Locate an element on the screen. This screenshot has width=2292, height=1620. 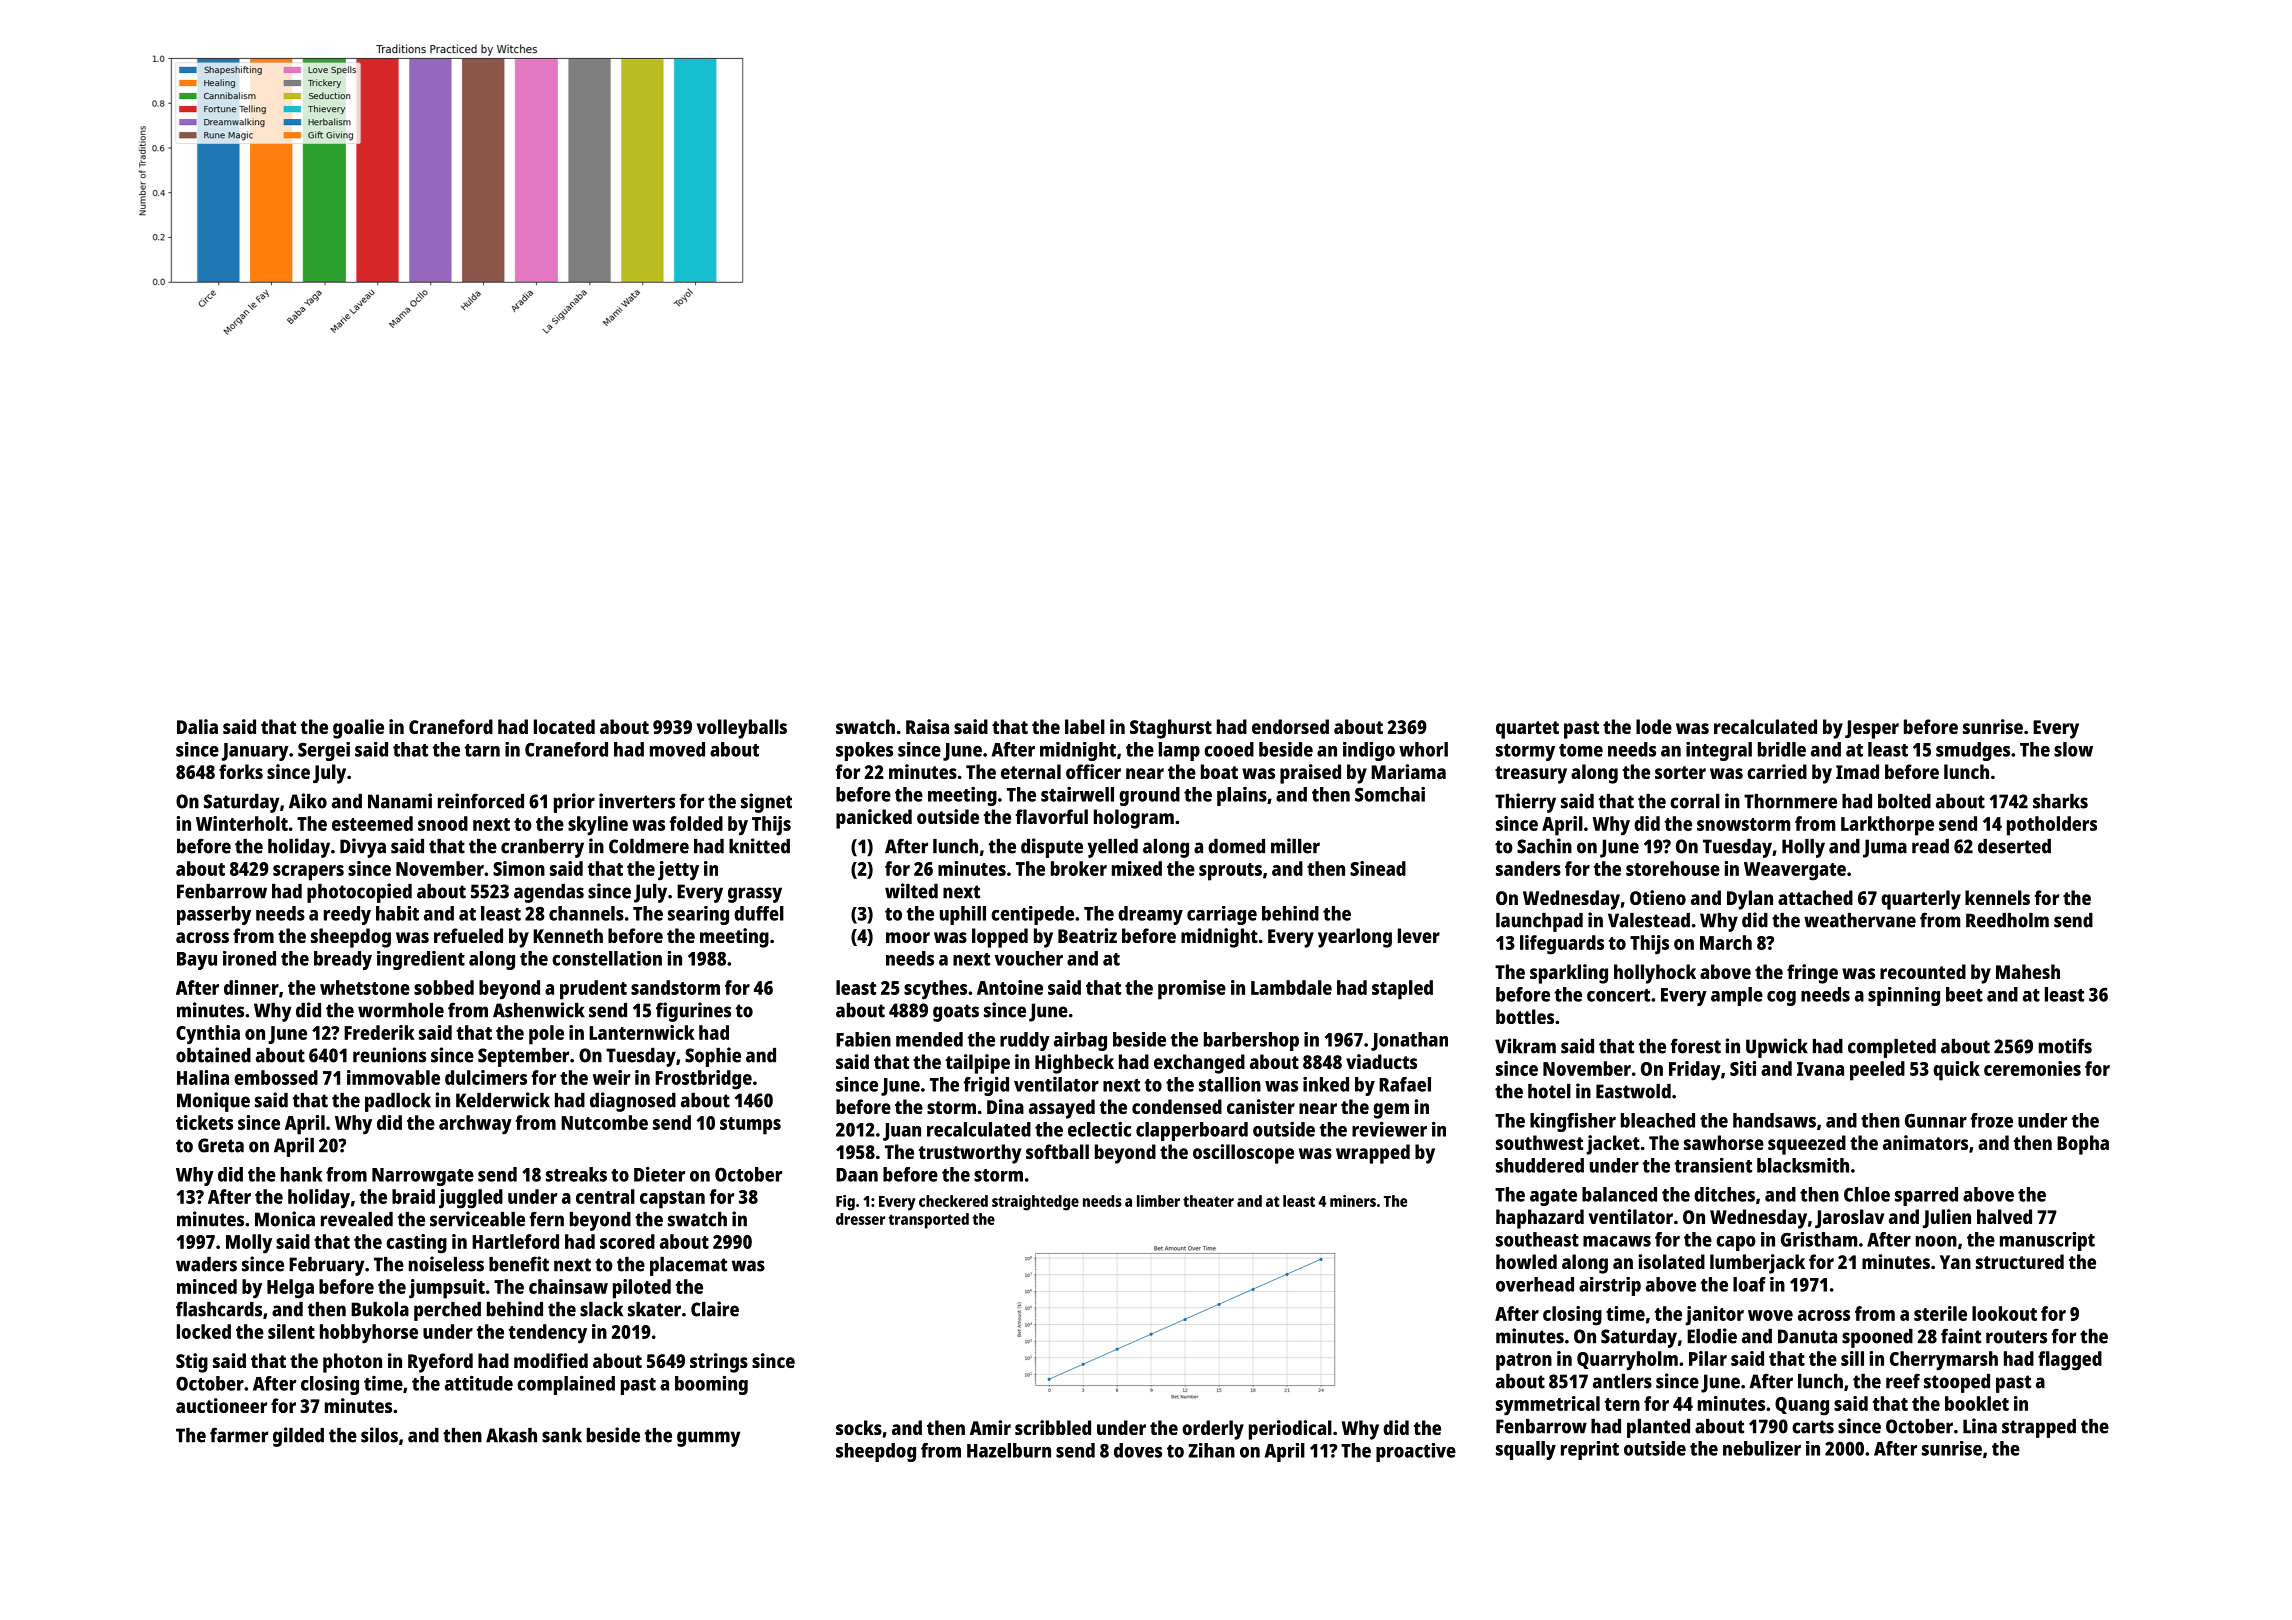
bolted is located at coordinates (1904, 801).
